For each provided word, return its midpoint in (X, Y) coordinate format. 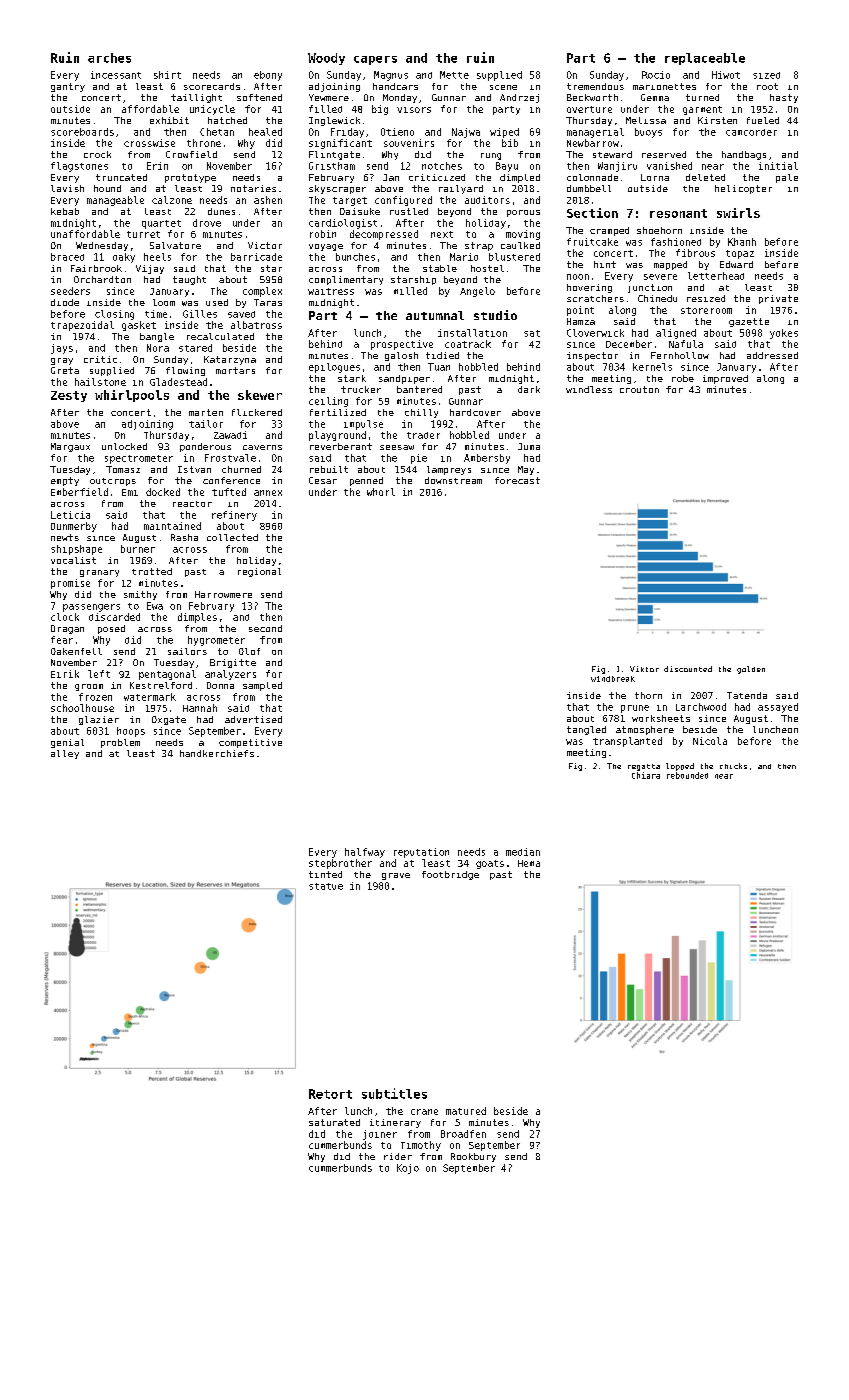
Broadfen (463, 1134)
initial (778, 166)
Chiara (646, 775)
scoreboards (82, 132)
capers (375, 60)
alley (65, 754)
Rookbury (473, 1157)
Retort (330, 1094)
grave (396, 876)
